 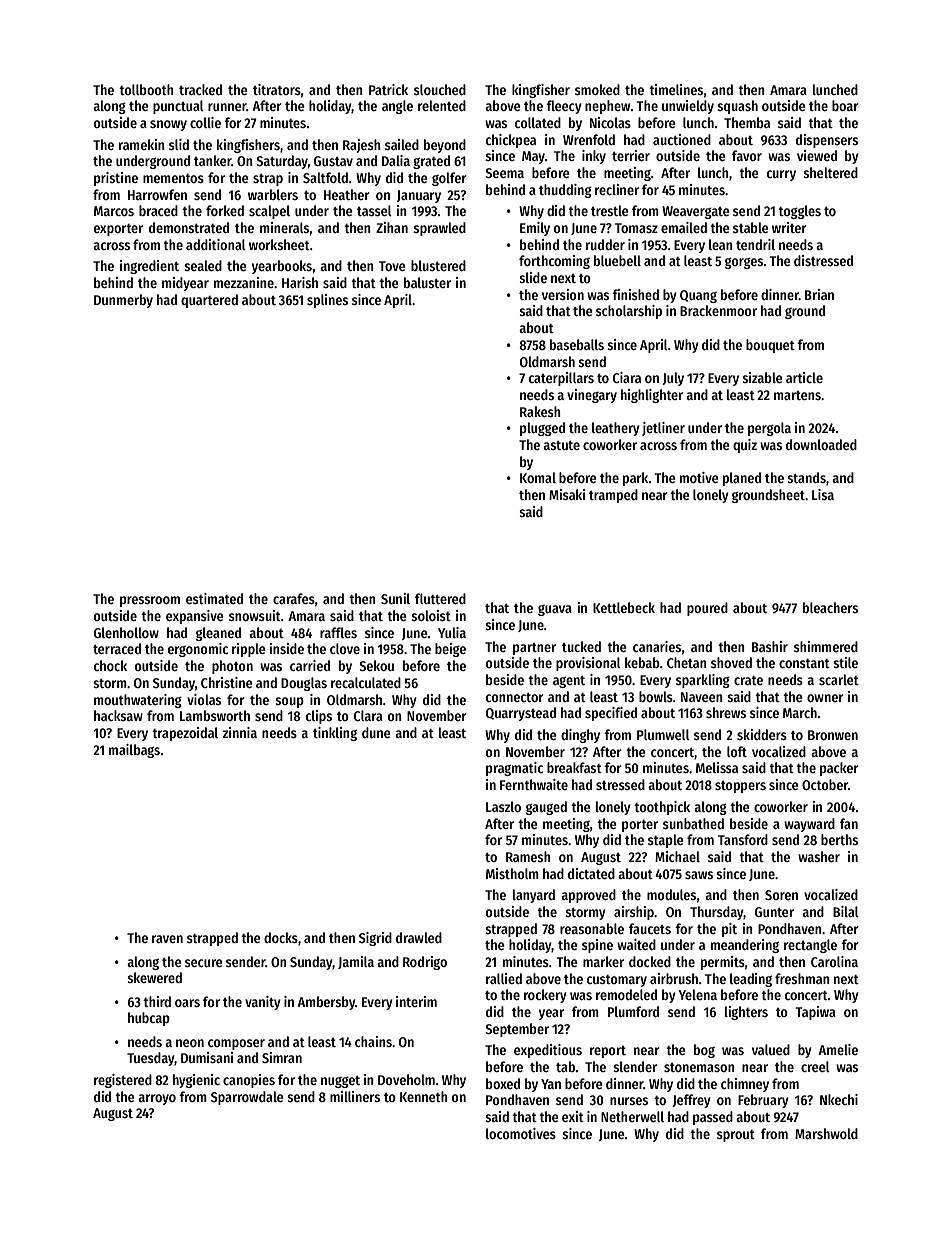 I want to click on splines, so click(x=327, y=301).
